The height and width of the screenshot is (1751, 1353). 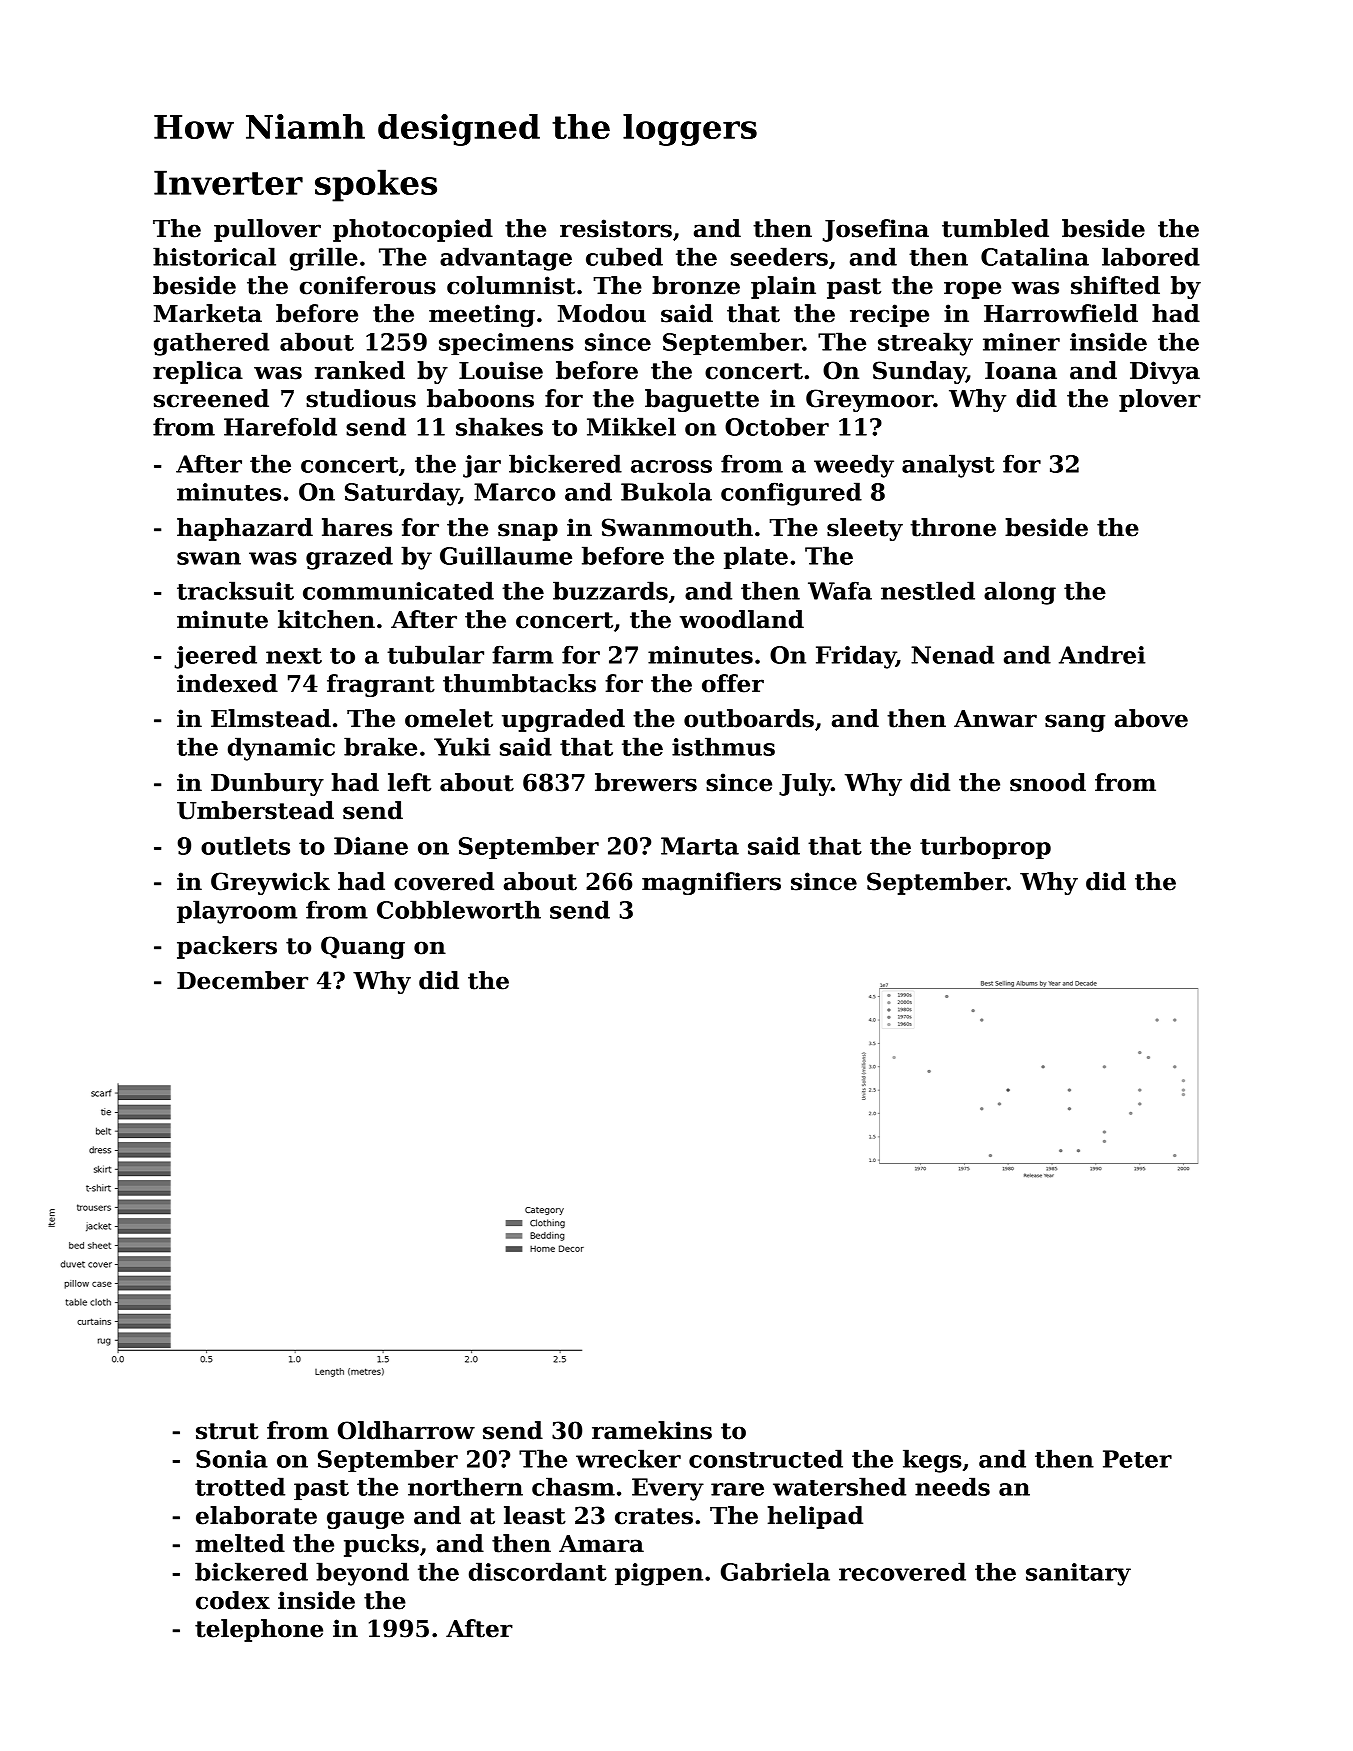 I want to click on brewers, so click(x=646, y=782).
